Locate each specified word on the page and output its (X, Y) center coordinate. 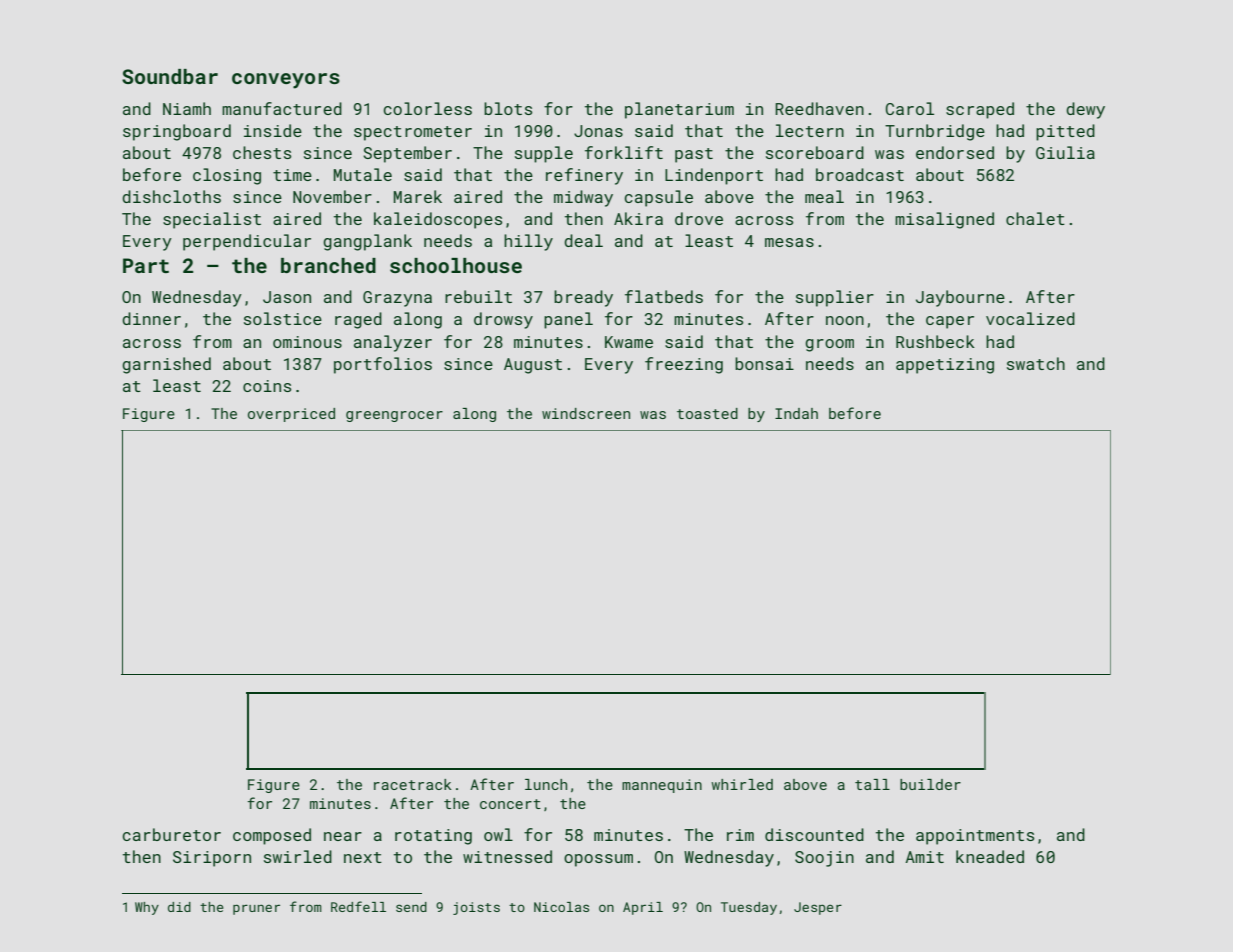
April (643, 908)
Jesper (818, 908)
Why (147, 908)
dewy (1085, 110)
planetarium (679, 110)
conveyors (286, 81)
